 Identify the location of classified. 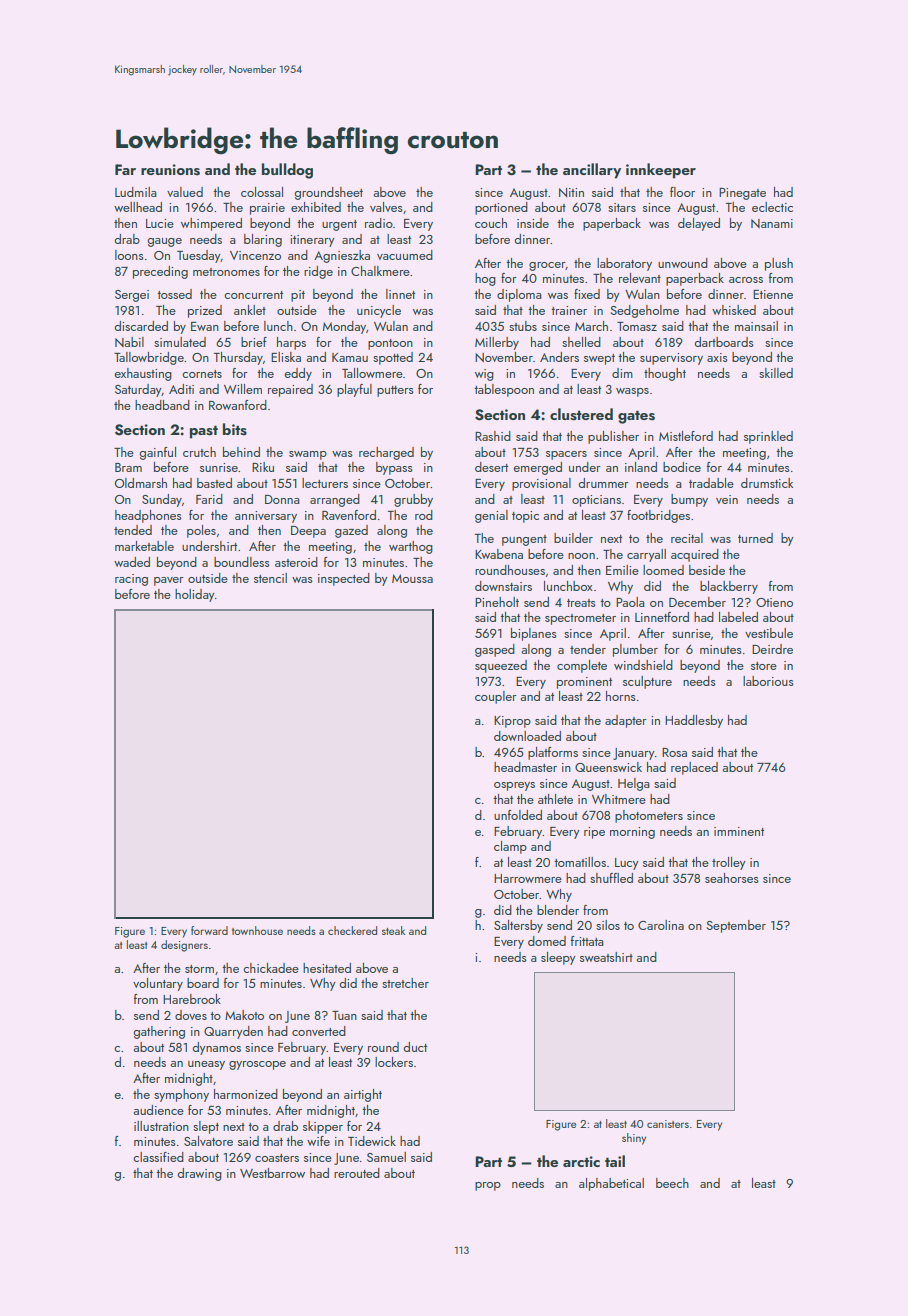
(158, 1157).
